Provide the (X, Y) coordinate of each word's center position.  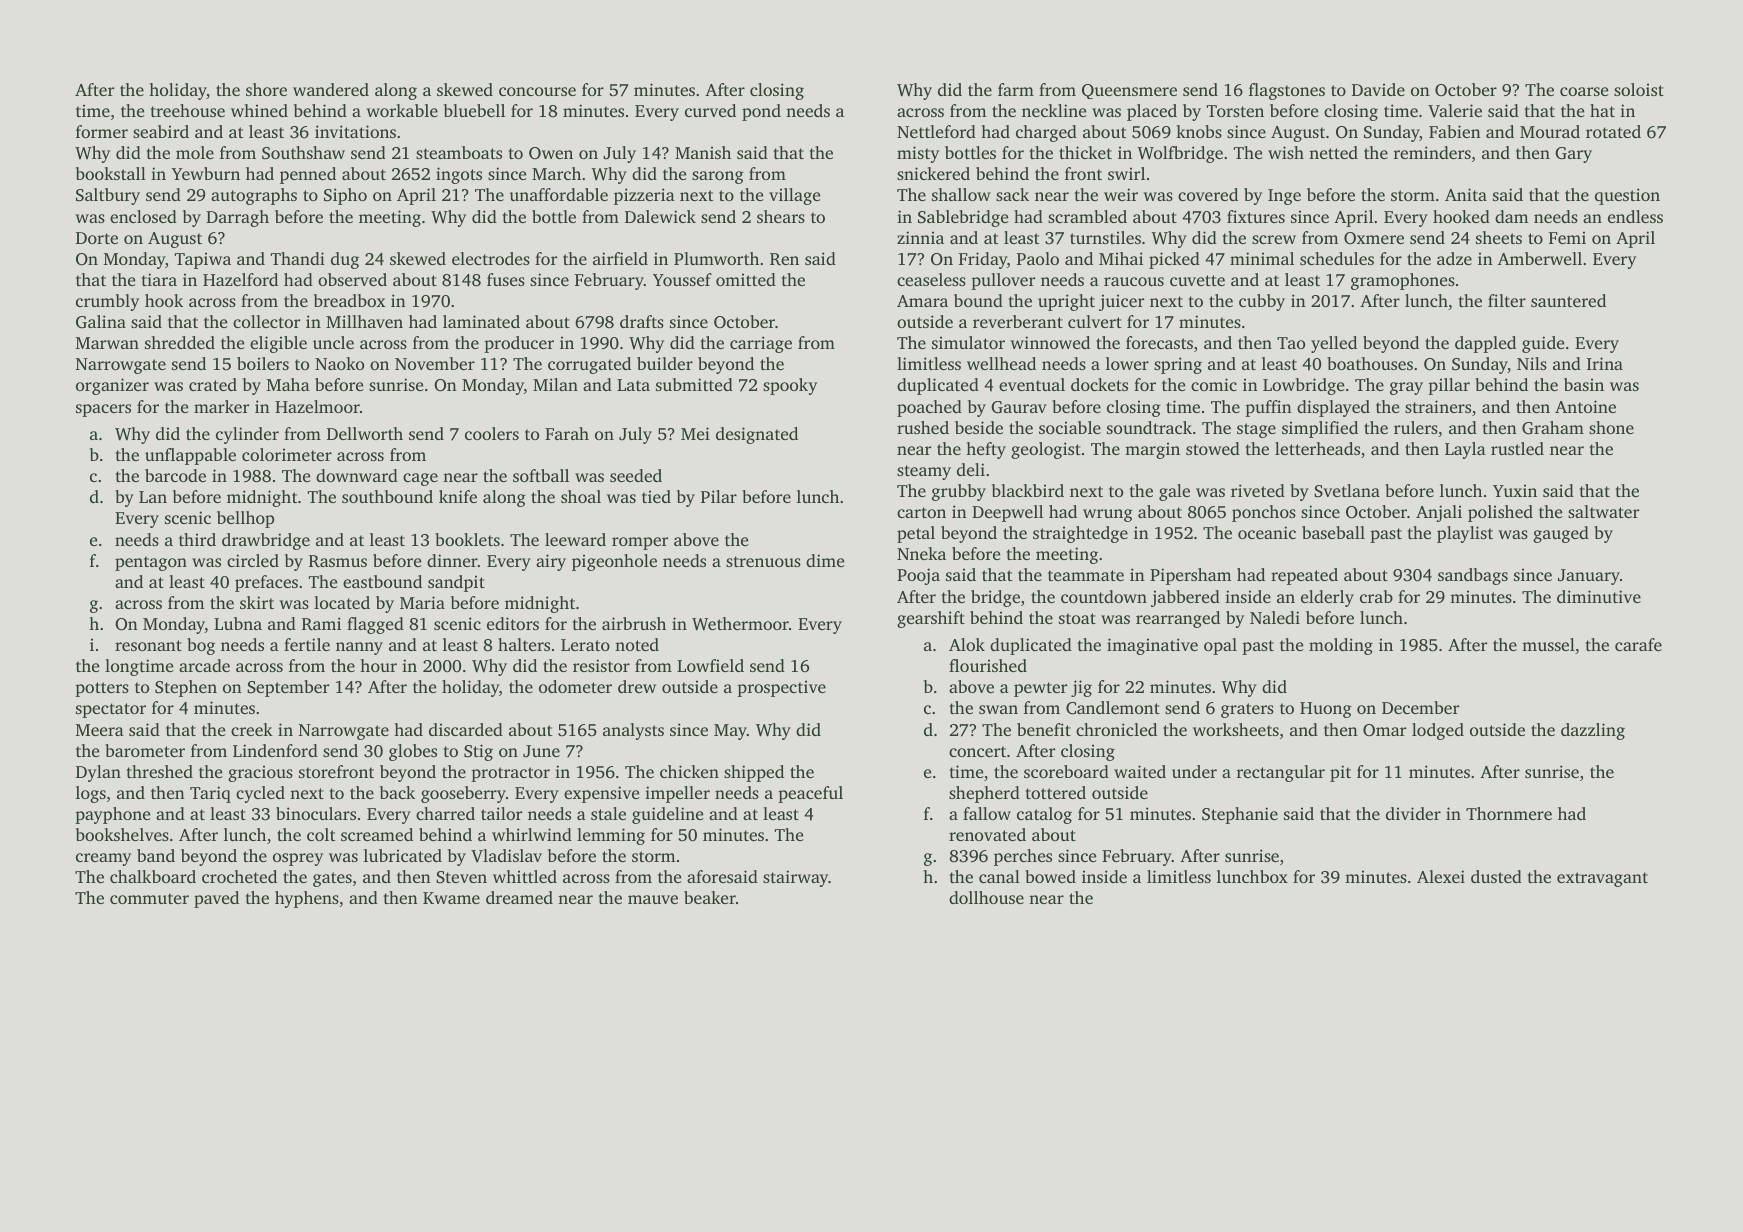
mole (195, 152)
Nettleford (936, 131)
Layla (1465, 450)
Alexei (1441, 876)
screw (1274, 239)
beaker (710, 897)
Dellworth (365, 433)
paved (216, 899)
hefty (986, 450)
